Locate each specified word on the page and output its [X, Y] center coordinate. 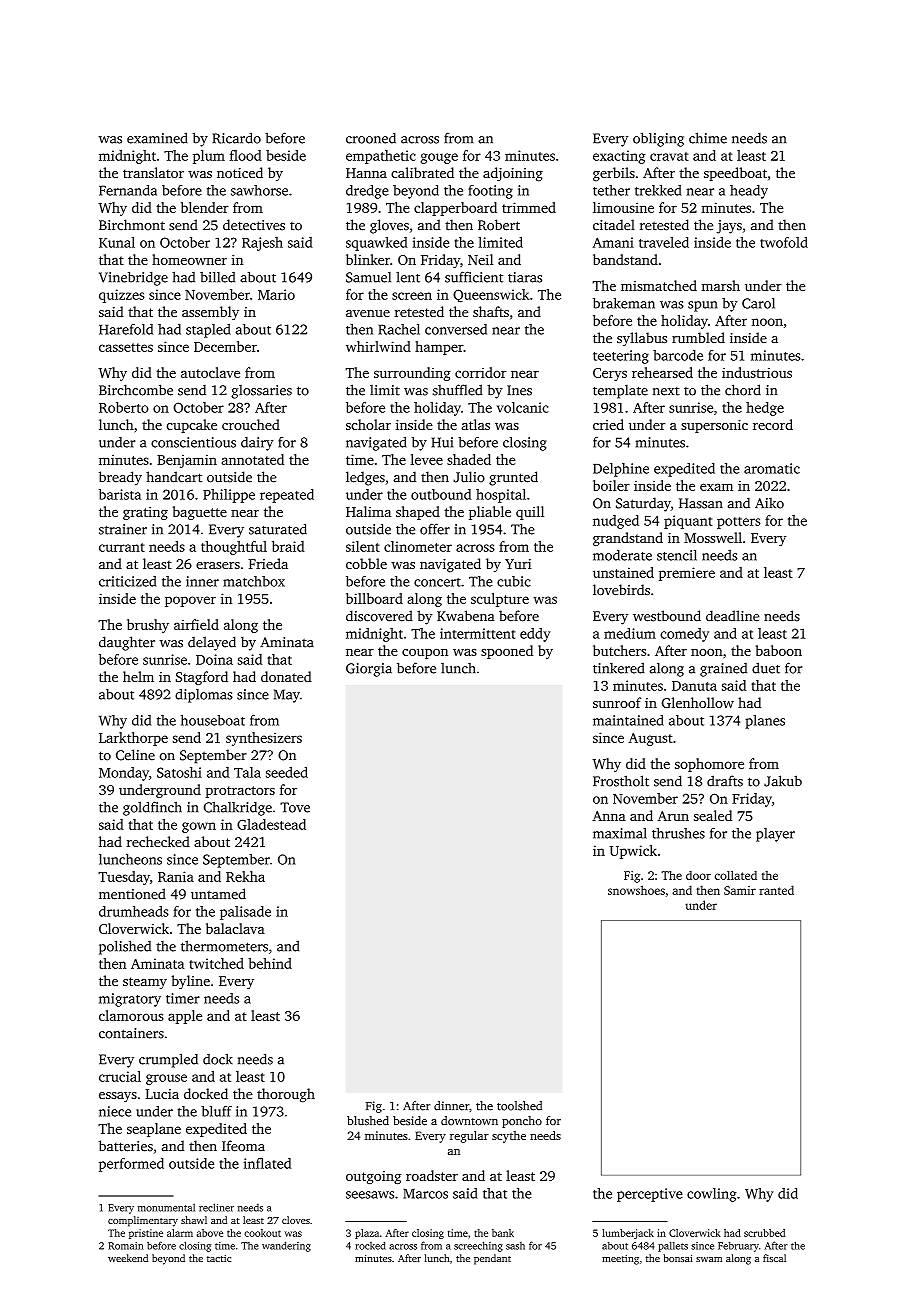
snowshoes [636, 890]
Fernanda [128, 190]
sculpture [500, 600]
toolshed [519, 1106]
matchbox [254, 581]
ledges [365, 478]
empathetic [381, 157]
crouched [251, 424]
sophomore [709, 765]
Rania [176, 876]
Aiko [769, 503]
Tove [295, 807]
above [210, 1233]
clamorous [131, 1015]
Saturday [643, 504]
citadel [614, 225]
